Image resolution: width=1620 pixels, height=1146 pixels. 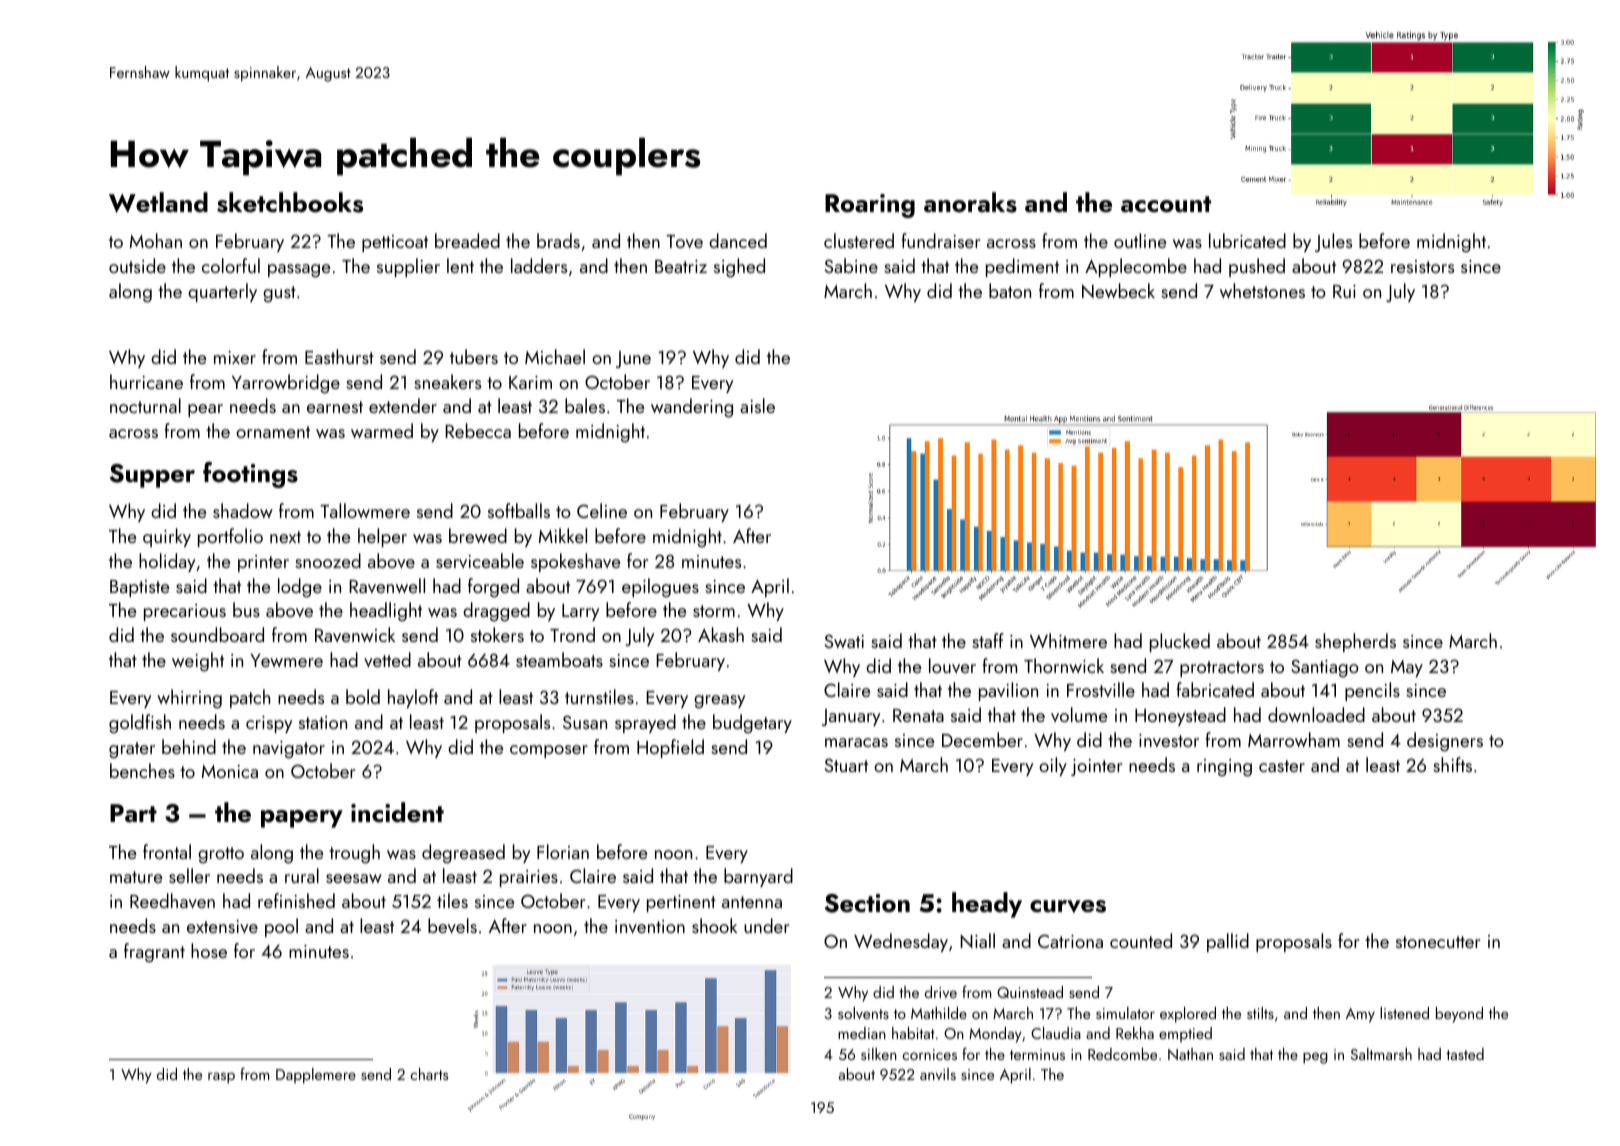 What do you see at coordinates (862, 1033) in the image?
I see `median` at bounding box center [862, 1033].
